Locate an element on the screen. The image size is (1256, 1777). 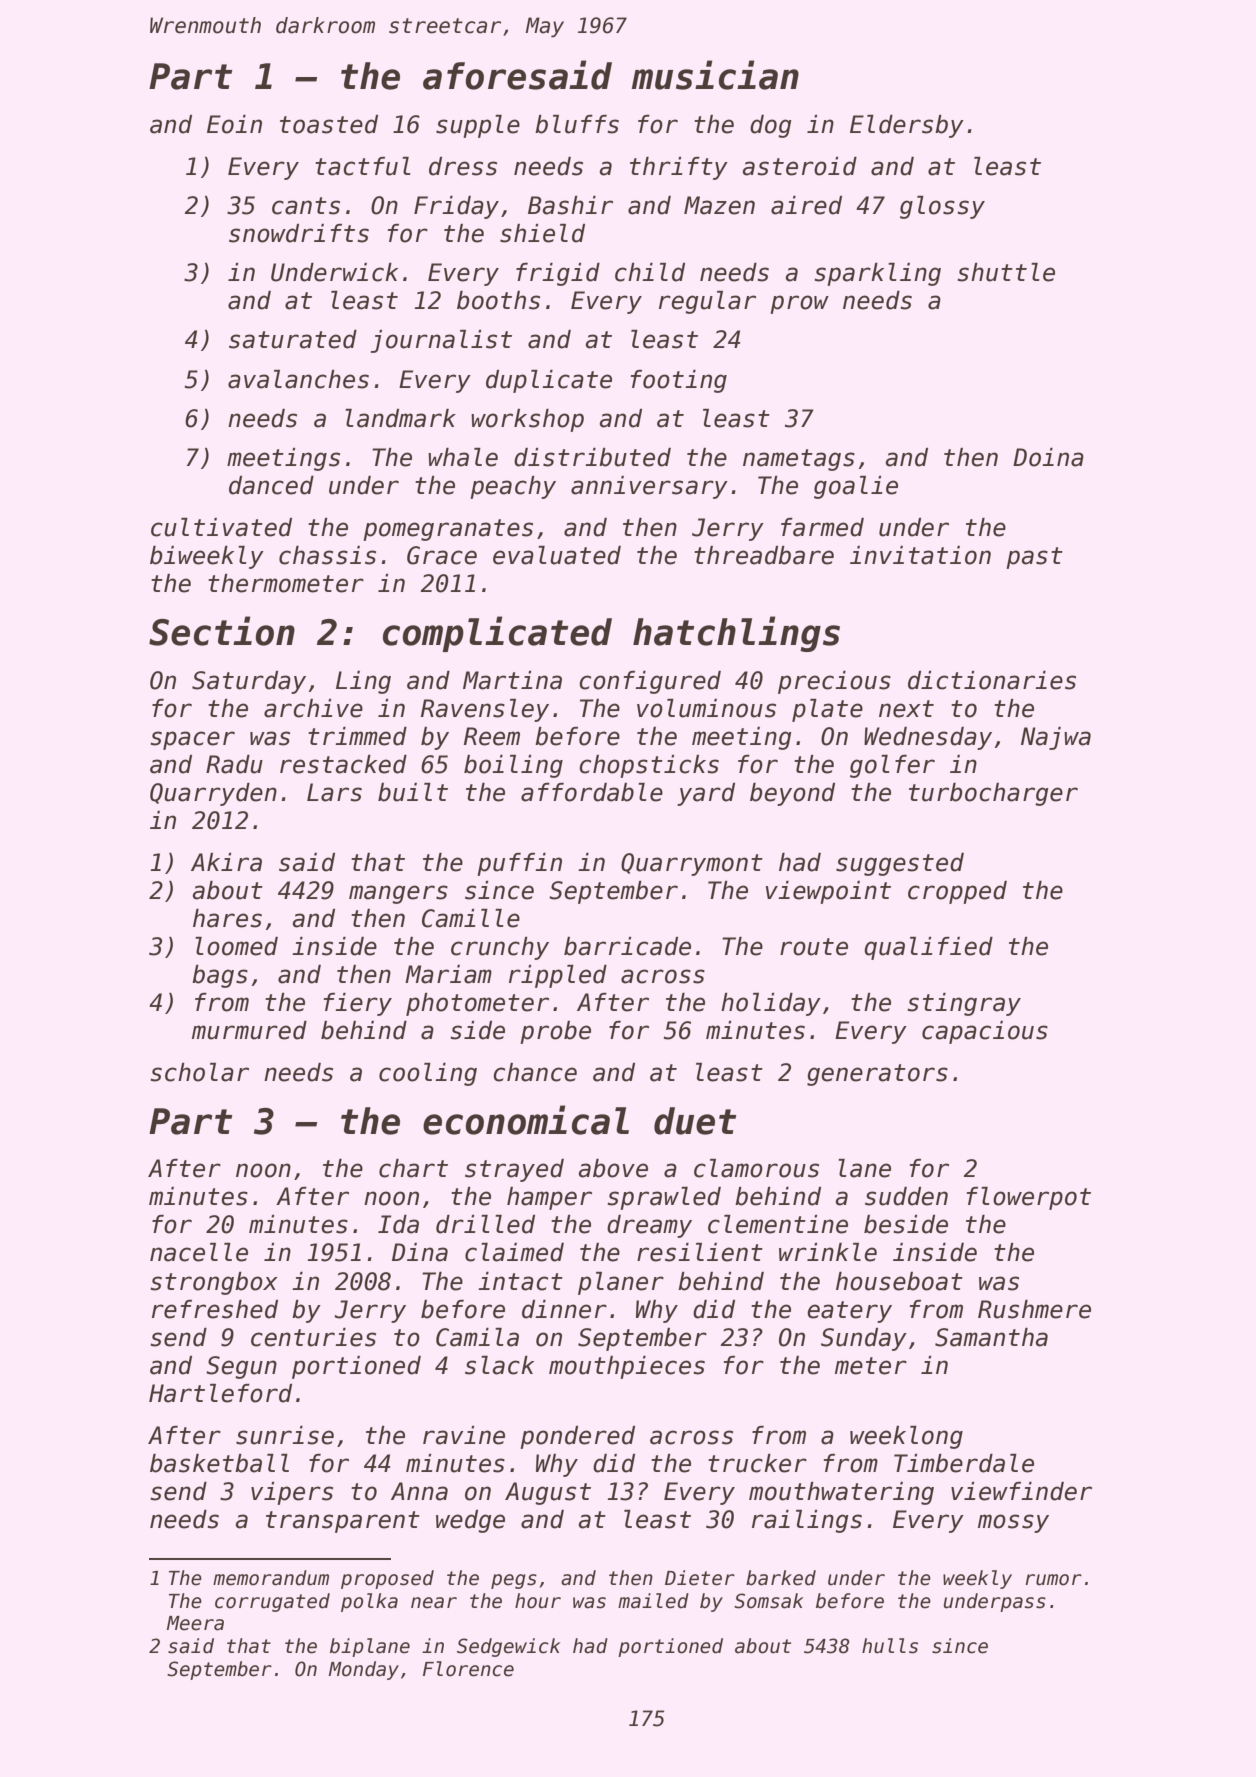
hulls is located at coordinates (890, 1646).
